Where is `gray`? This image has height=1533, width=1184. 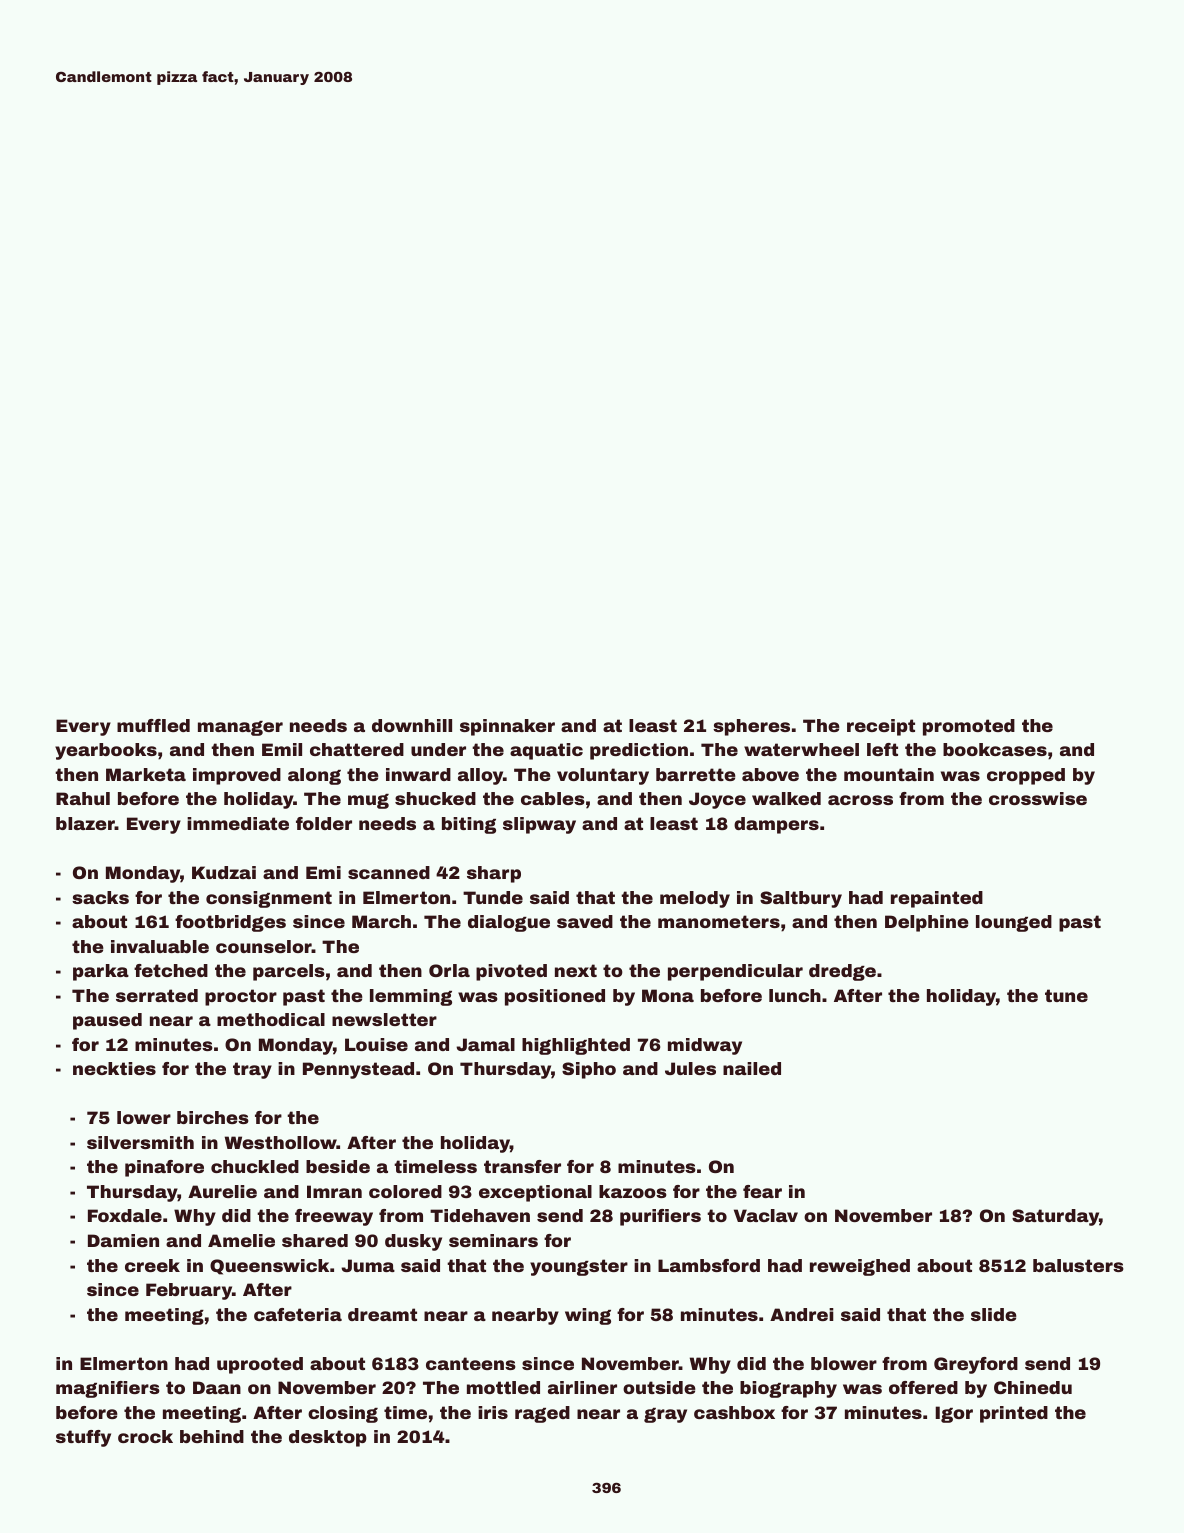
gray is located at coordinates (665, 1415).
